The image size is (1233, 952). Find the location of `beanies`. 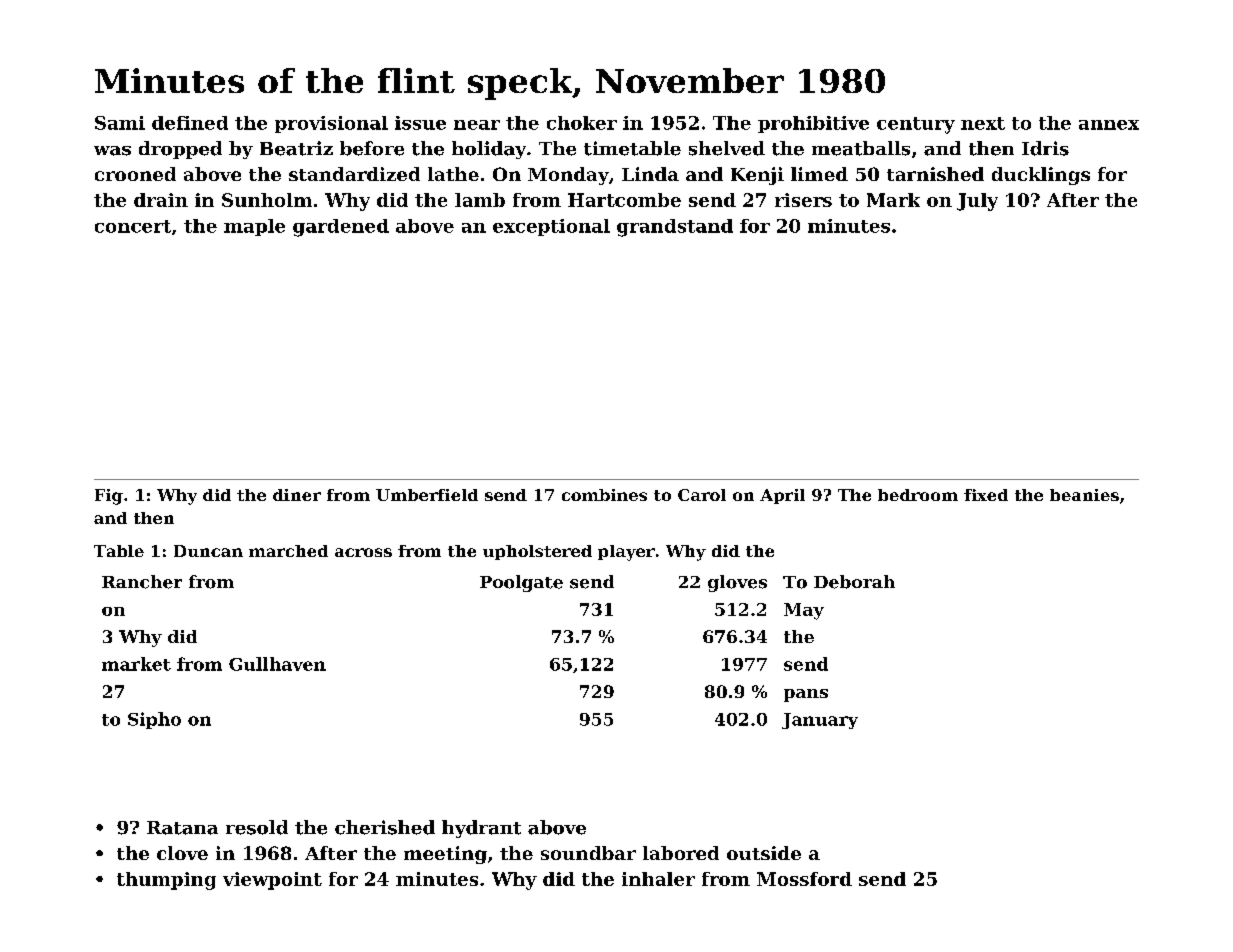

beanies is located at coordinates (1084, 495).
